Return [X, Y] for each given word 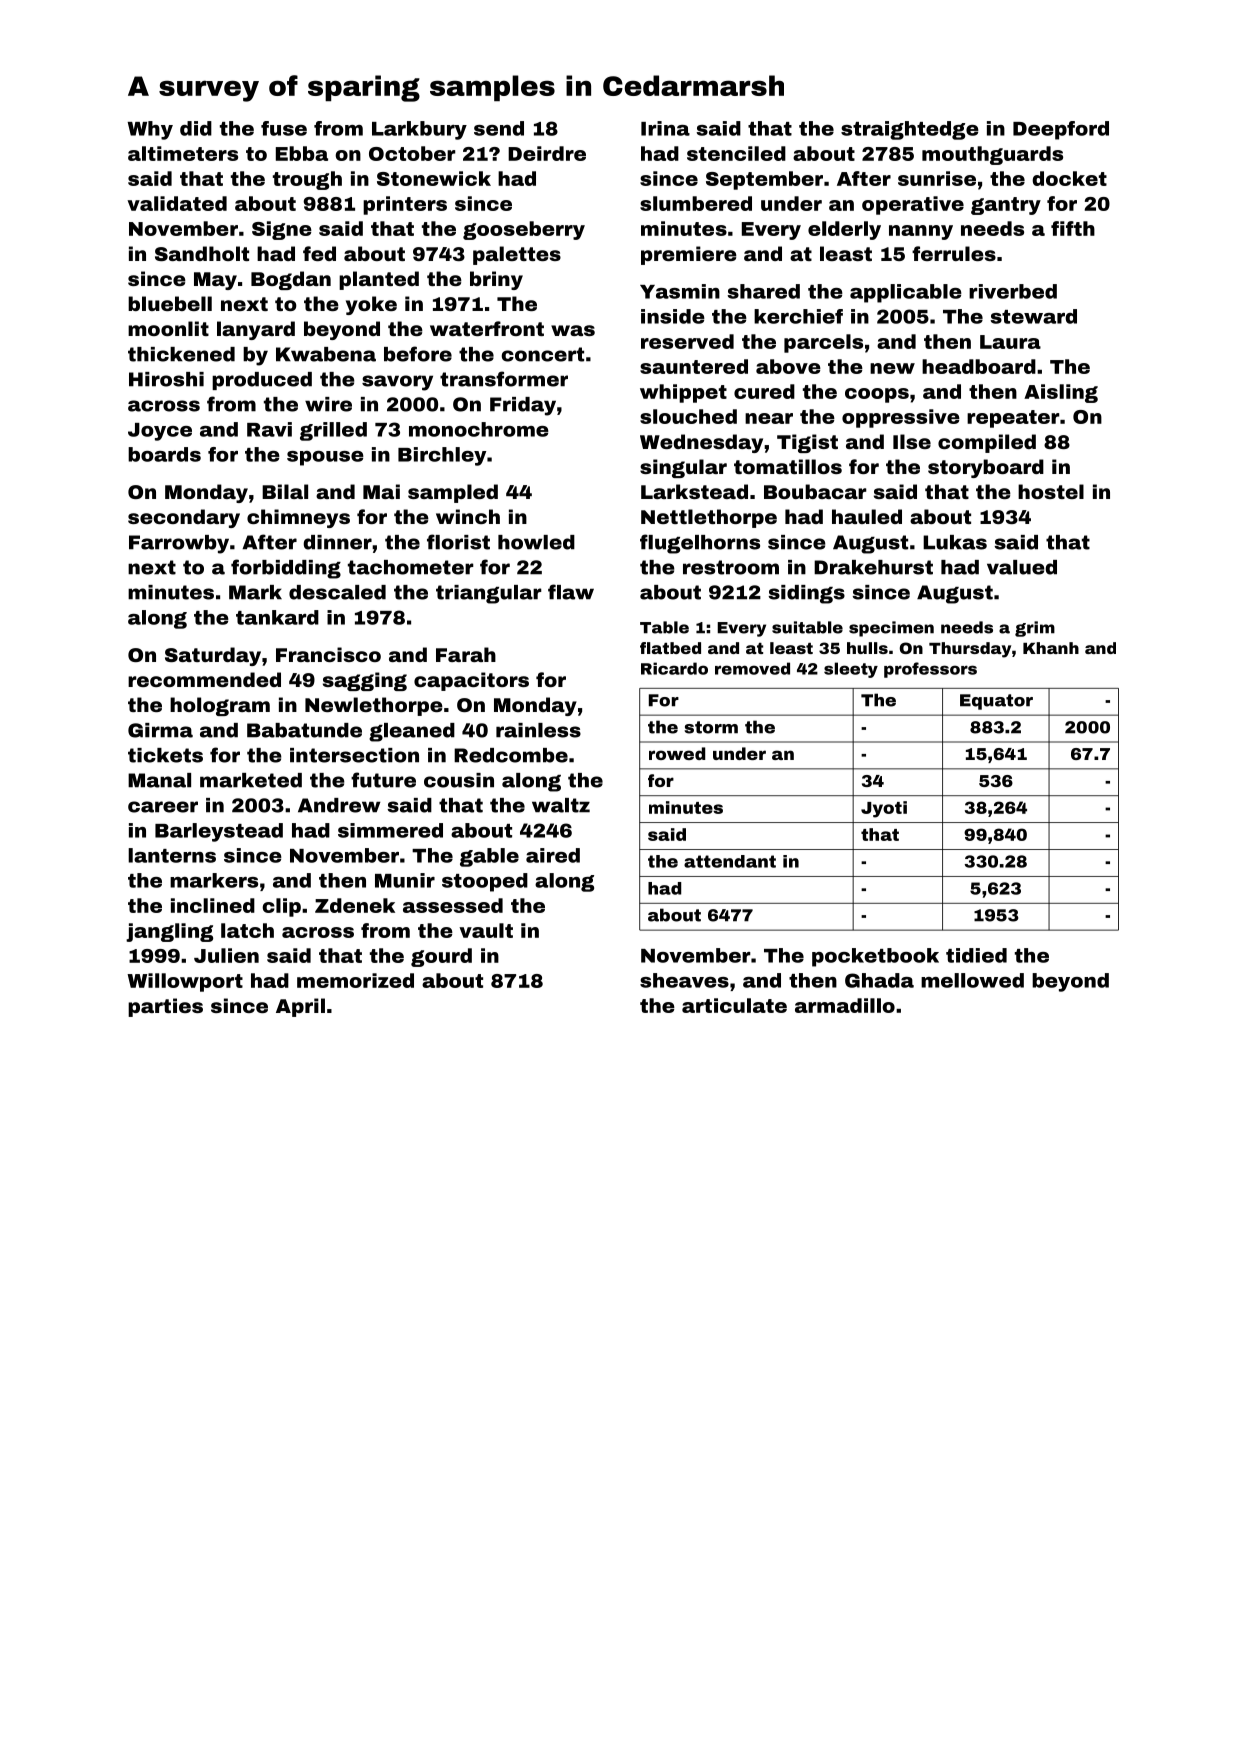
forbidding [286, 569]
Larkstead [694, 491]
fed [319, 253]
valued [1022, 567]
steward [1033, 316]
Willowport [185, 982]
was [573, 330]
